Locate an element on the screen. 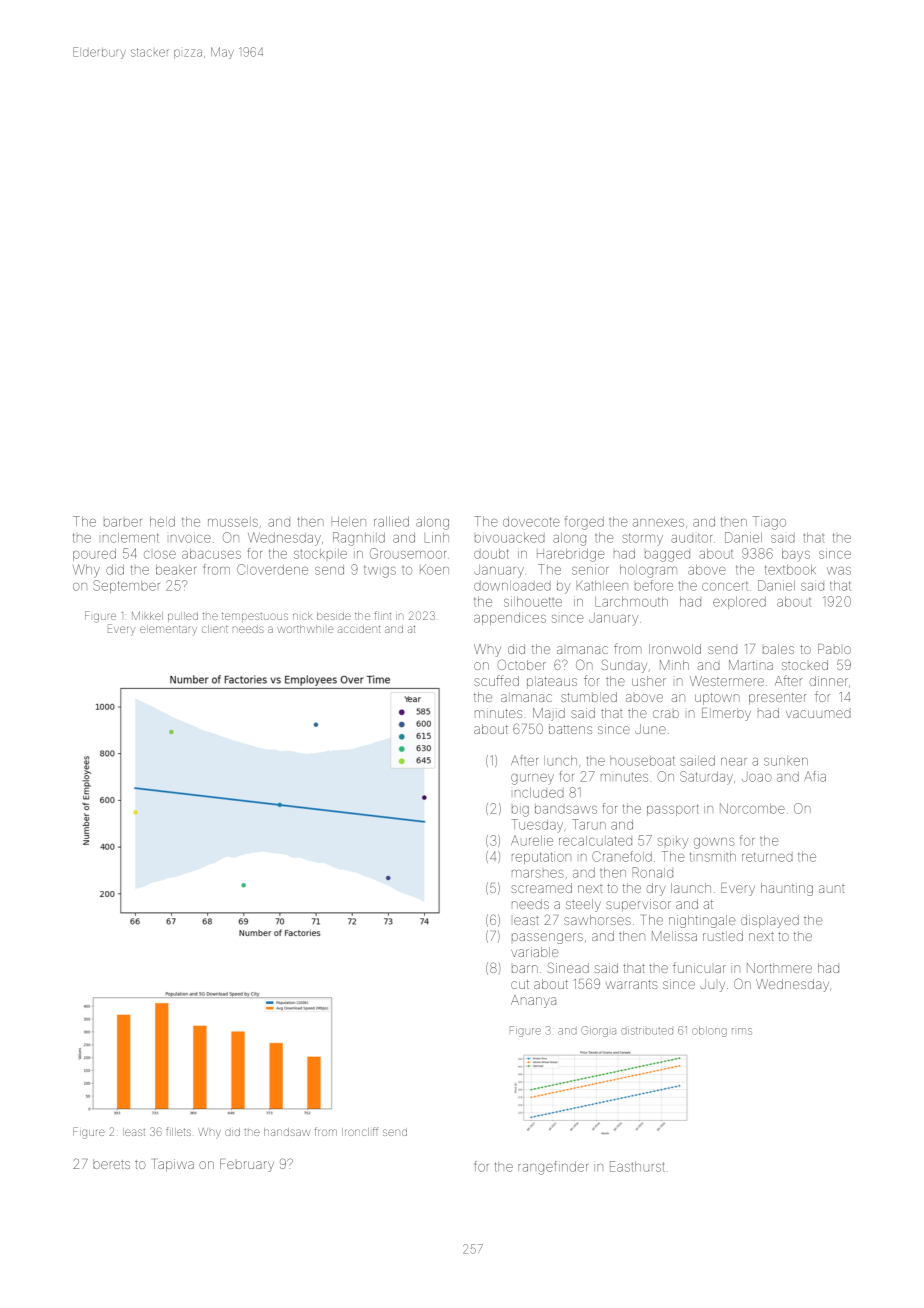 This screenshot has width=924, height=1308. barn is located at coordinates (525, 969).
